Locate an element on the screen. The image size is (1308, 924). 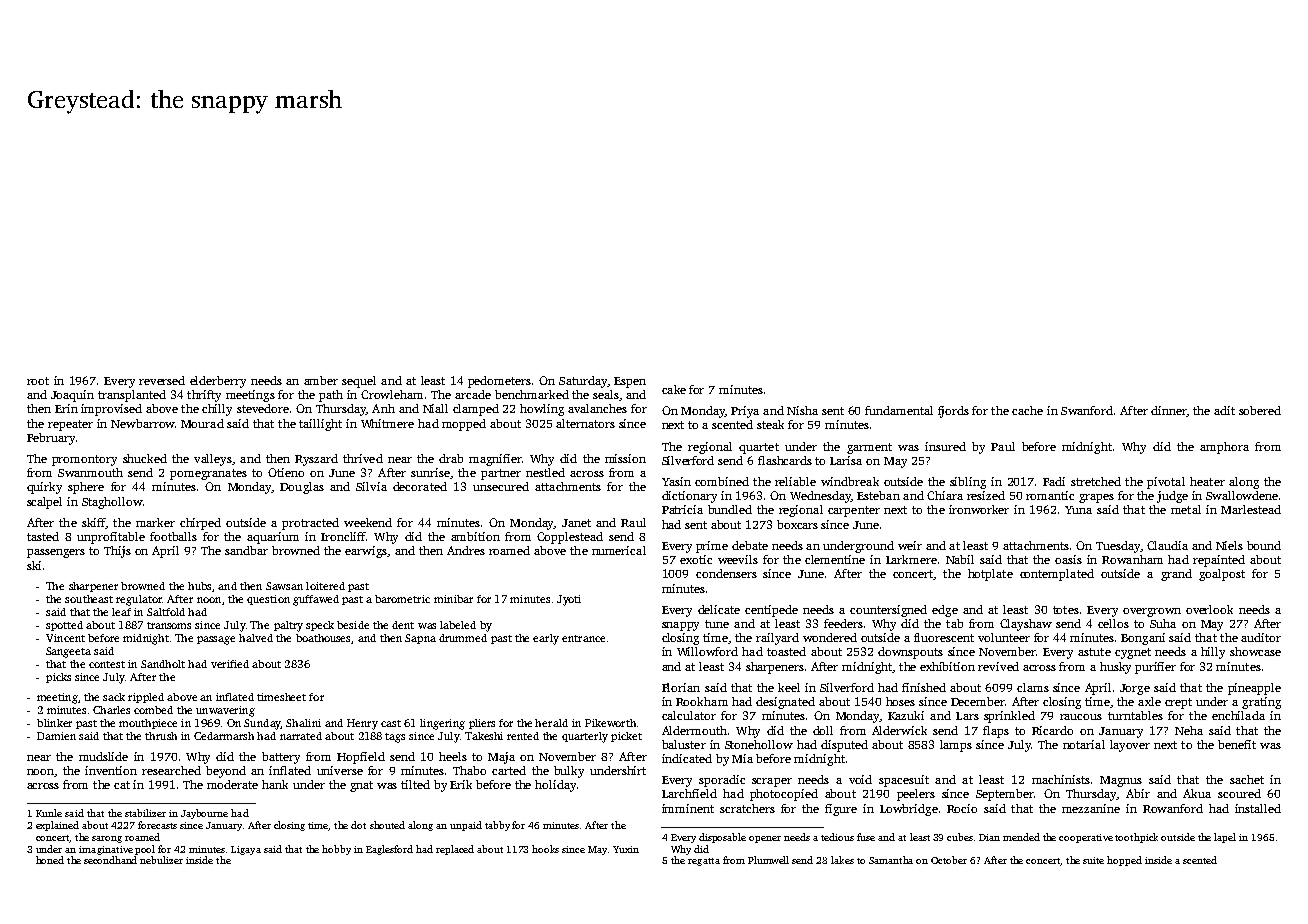
Sandholt is located at coordinates (163, 664).
